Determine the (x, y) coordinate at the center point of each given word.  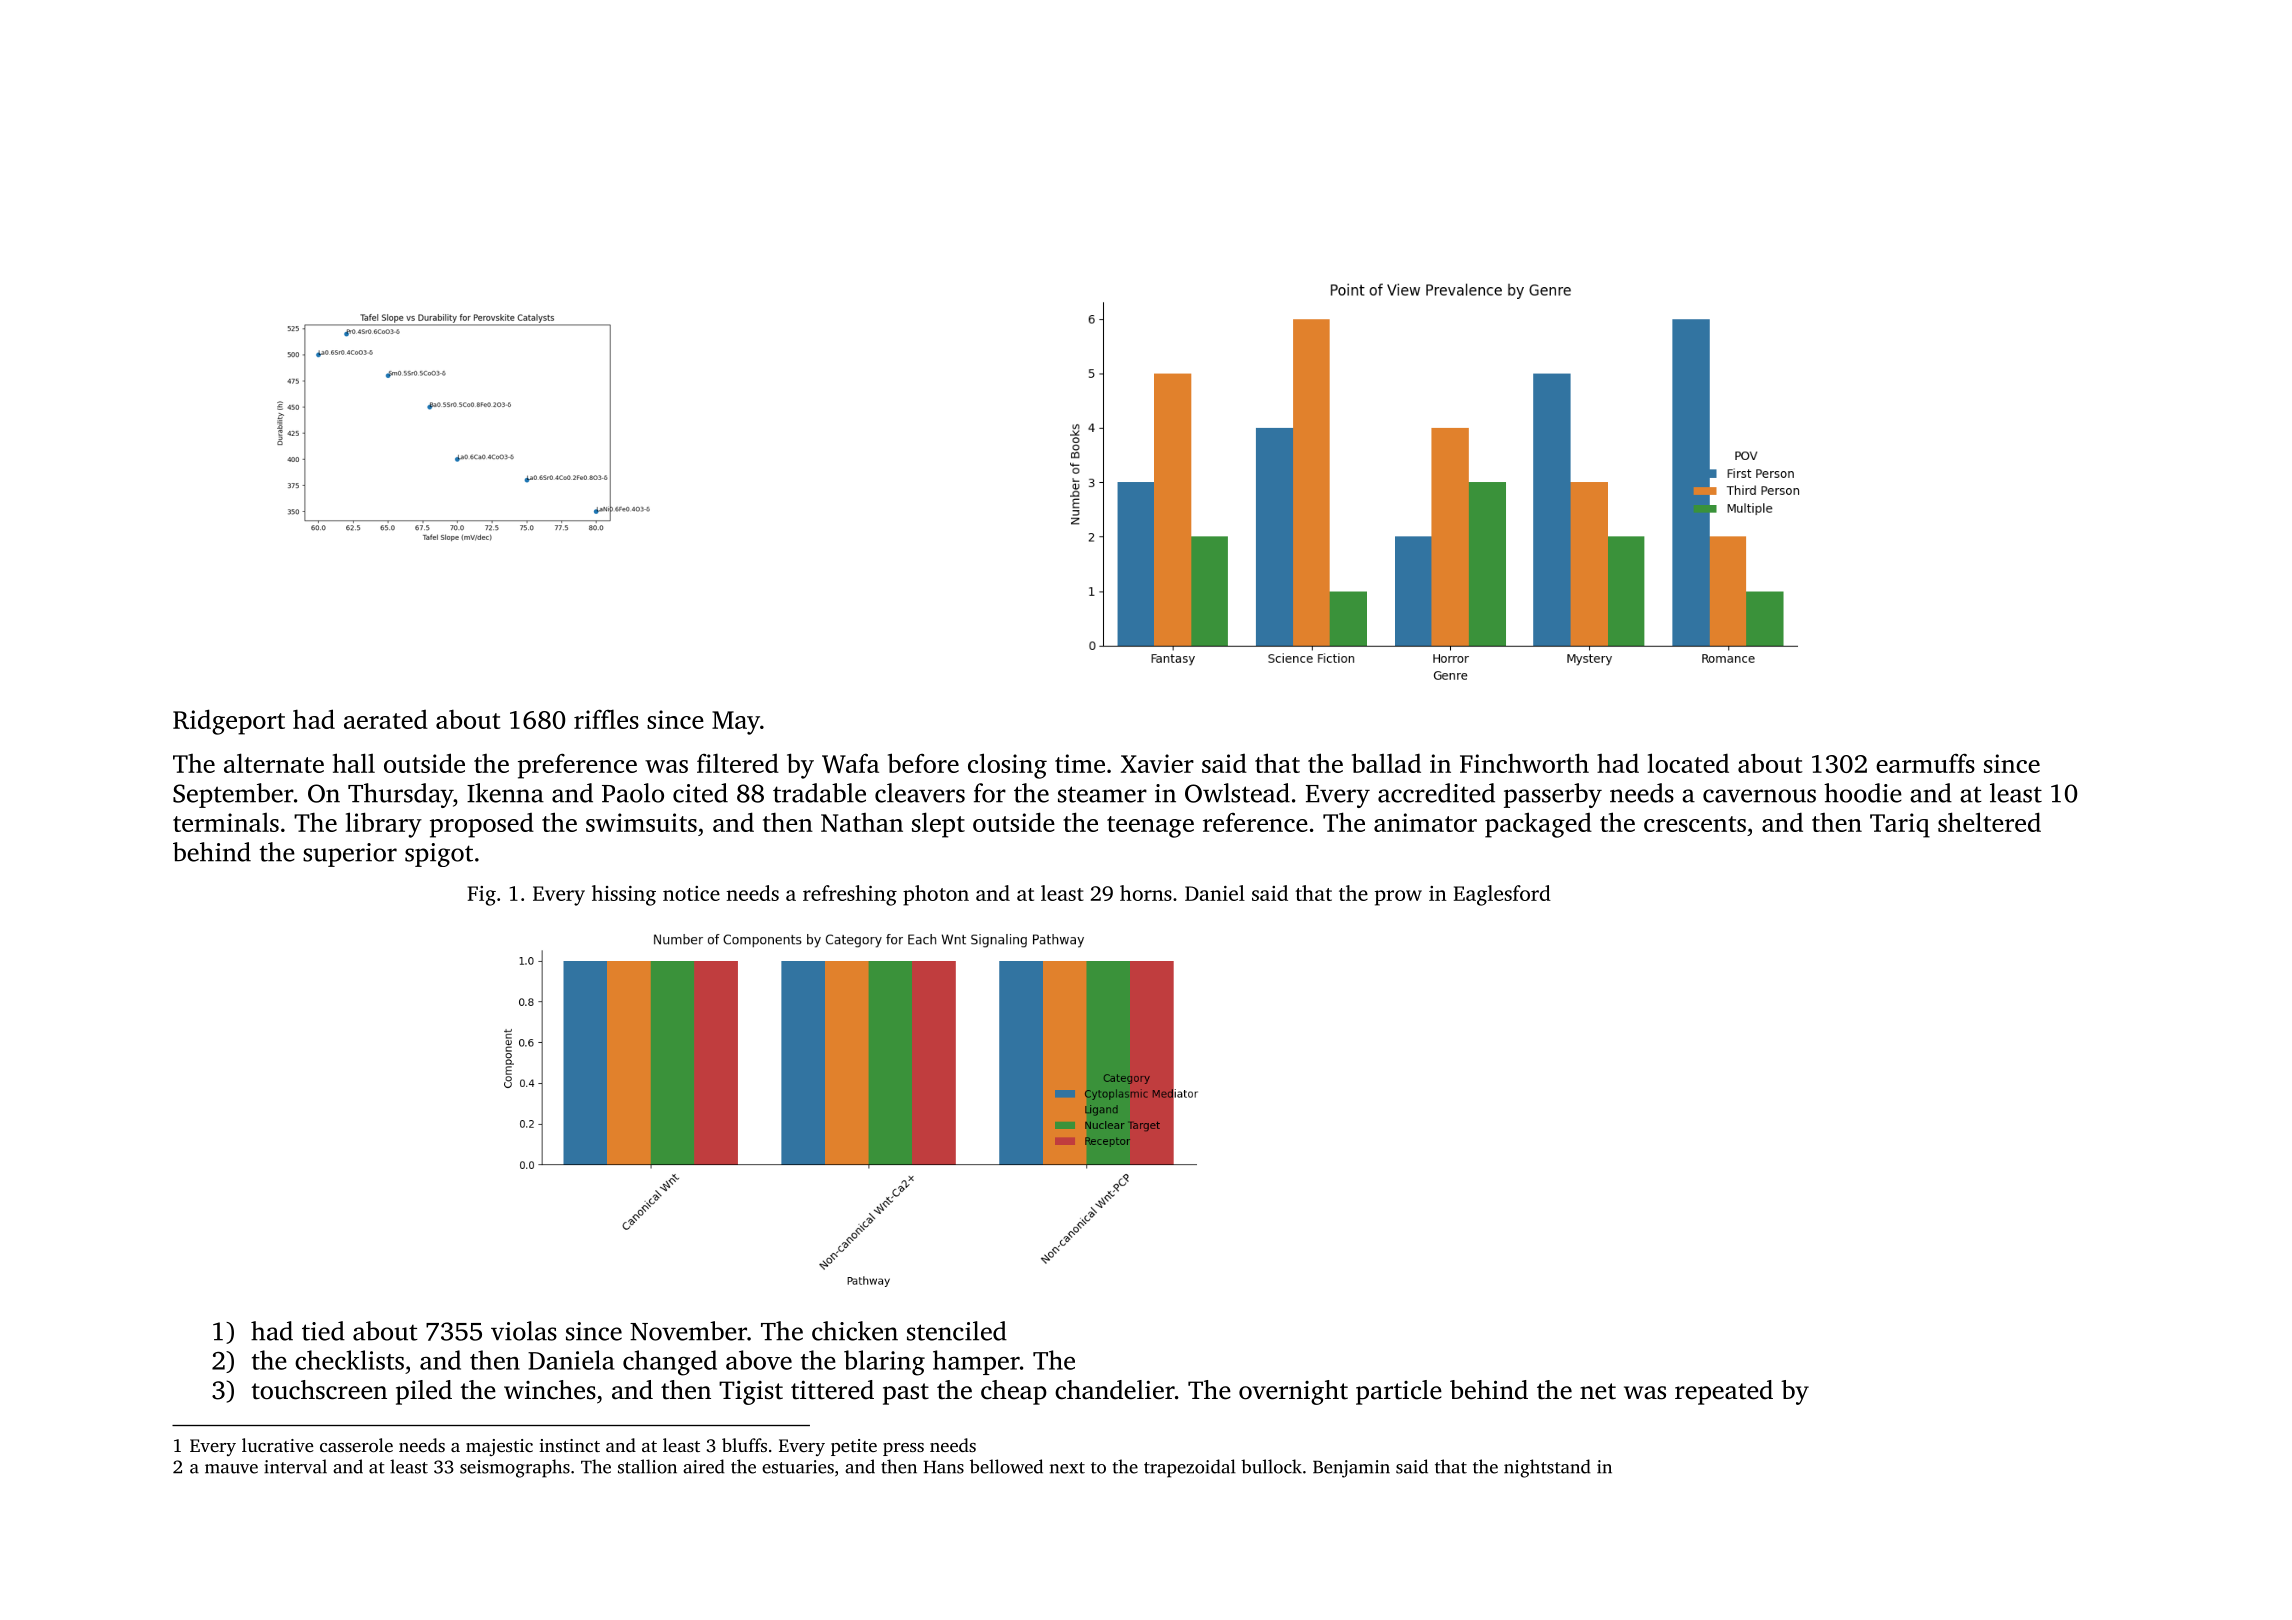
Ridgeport (229, 722)
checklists (349, 1360)
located (1688, 763)
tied (323, 1331)
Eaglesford (1502, 895)
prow (1398, 898)
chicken (855, 1331)
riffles (606, 719)
